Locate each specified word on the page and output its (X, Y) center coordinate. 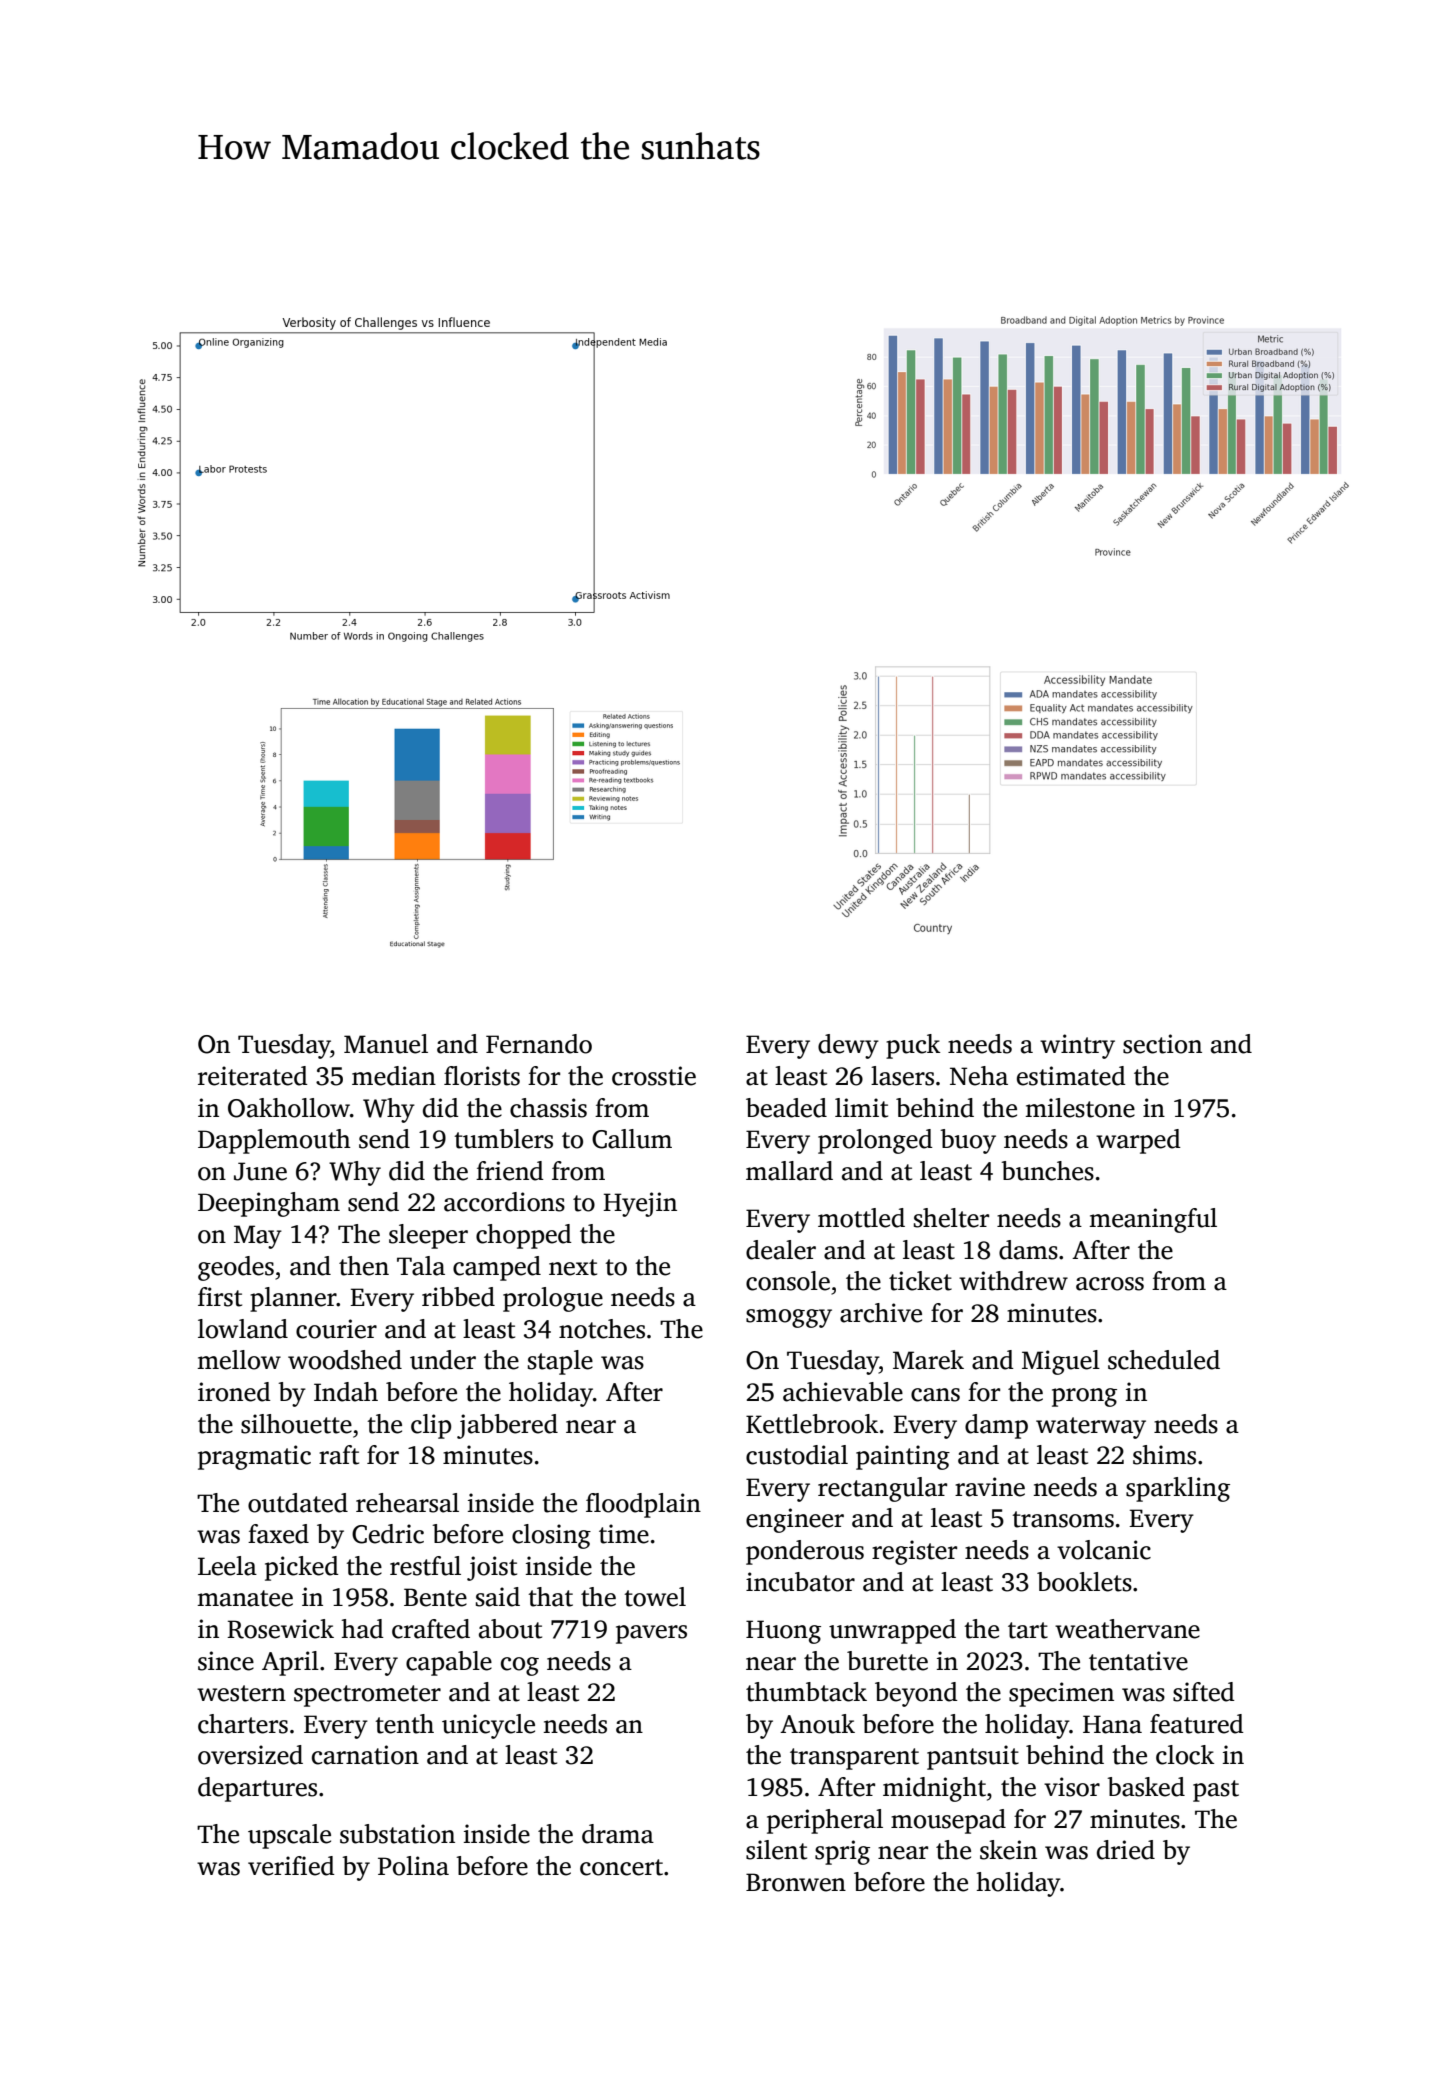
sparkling (1178, 1489)
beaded (786, 1108)
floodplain (643, 1505)
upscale (289, 1836)
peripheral (825, 1821)
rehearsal (407, 1503)
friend (510, 1171)
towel (655, 1597)
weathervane (1127, 1629)
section (1162, 1044)
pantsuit (973, 1757)
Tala (421, 1266)
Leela (227, 1566)
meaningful (1153, 1220)
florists (482, 1076)
